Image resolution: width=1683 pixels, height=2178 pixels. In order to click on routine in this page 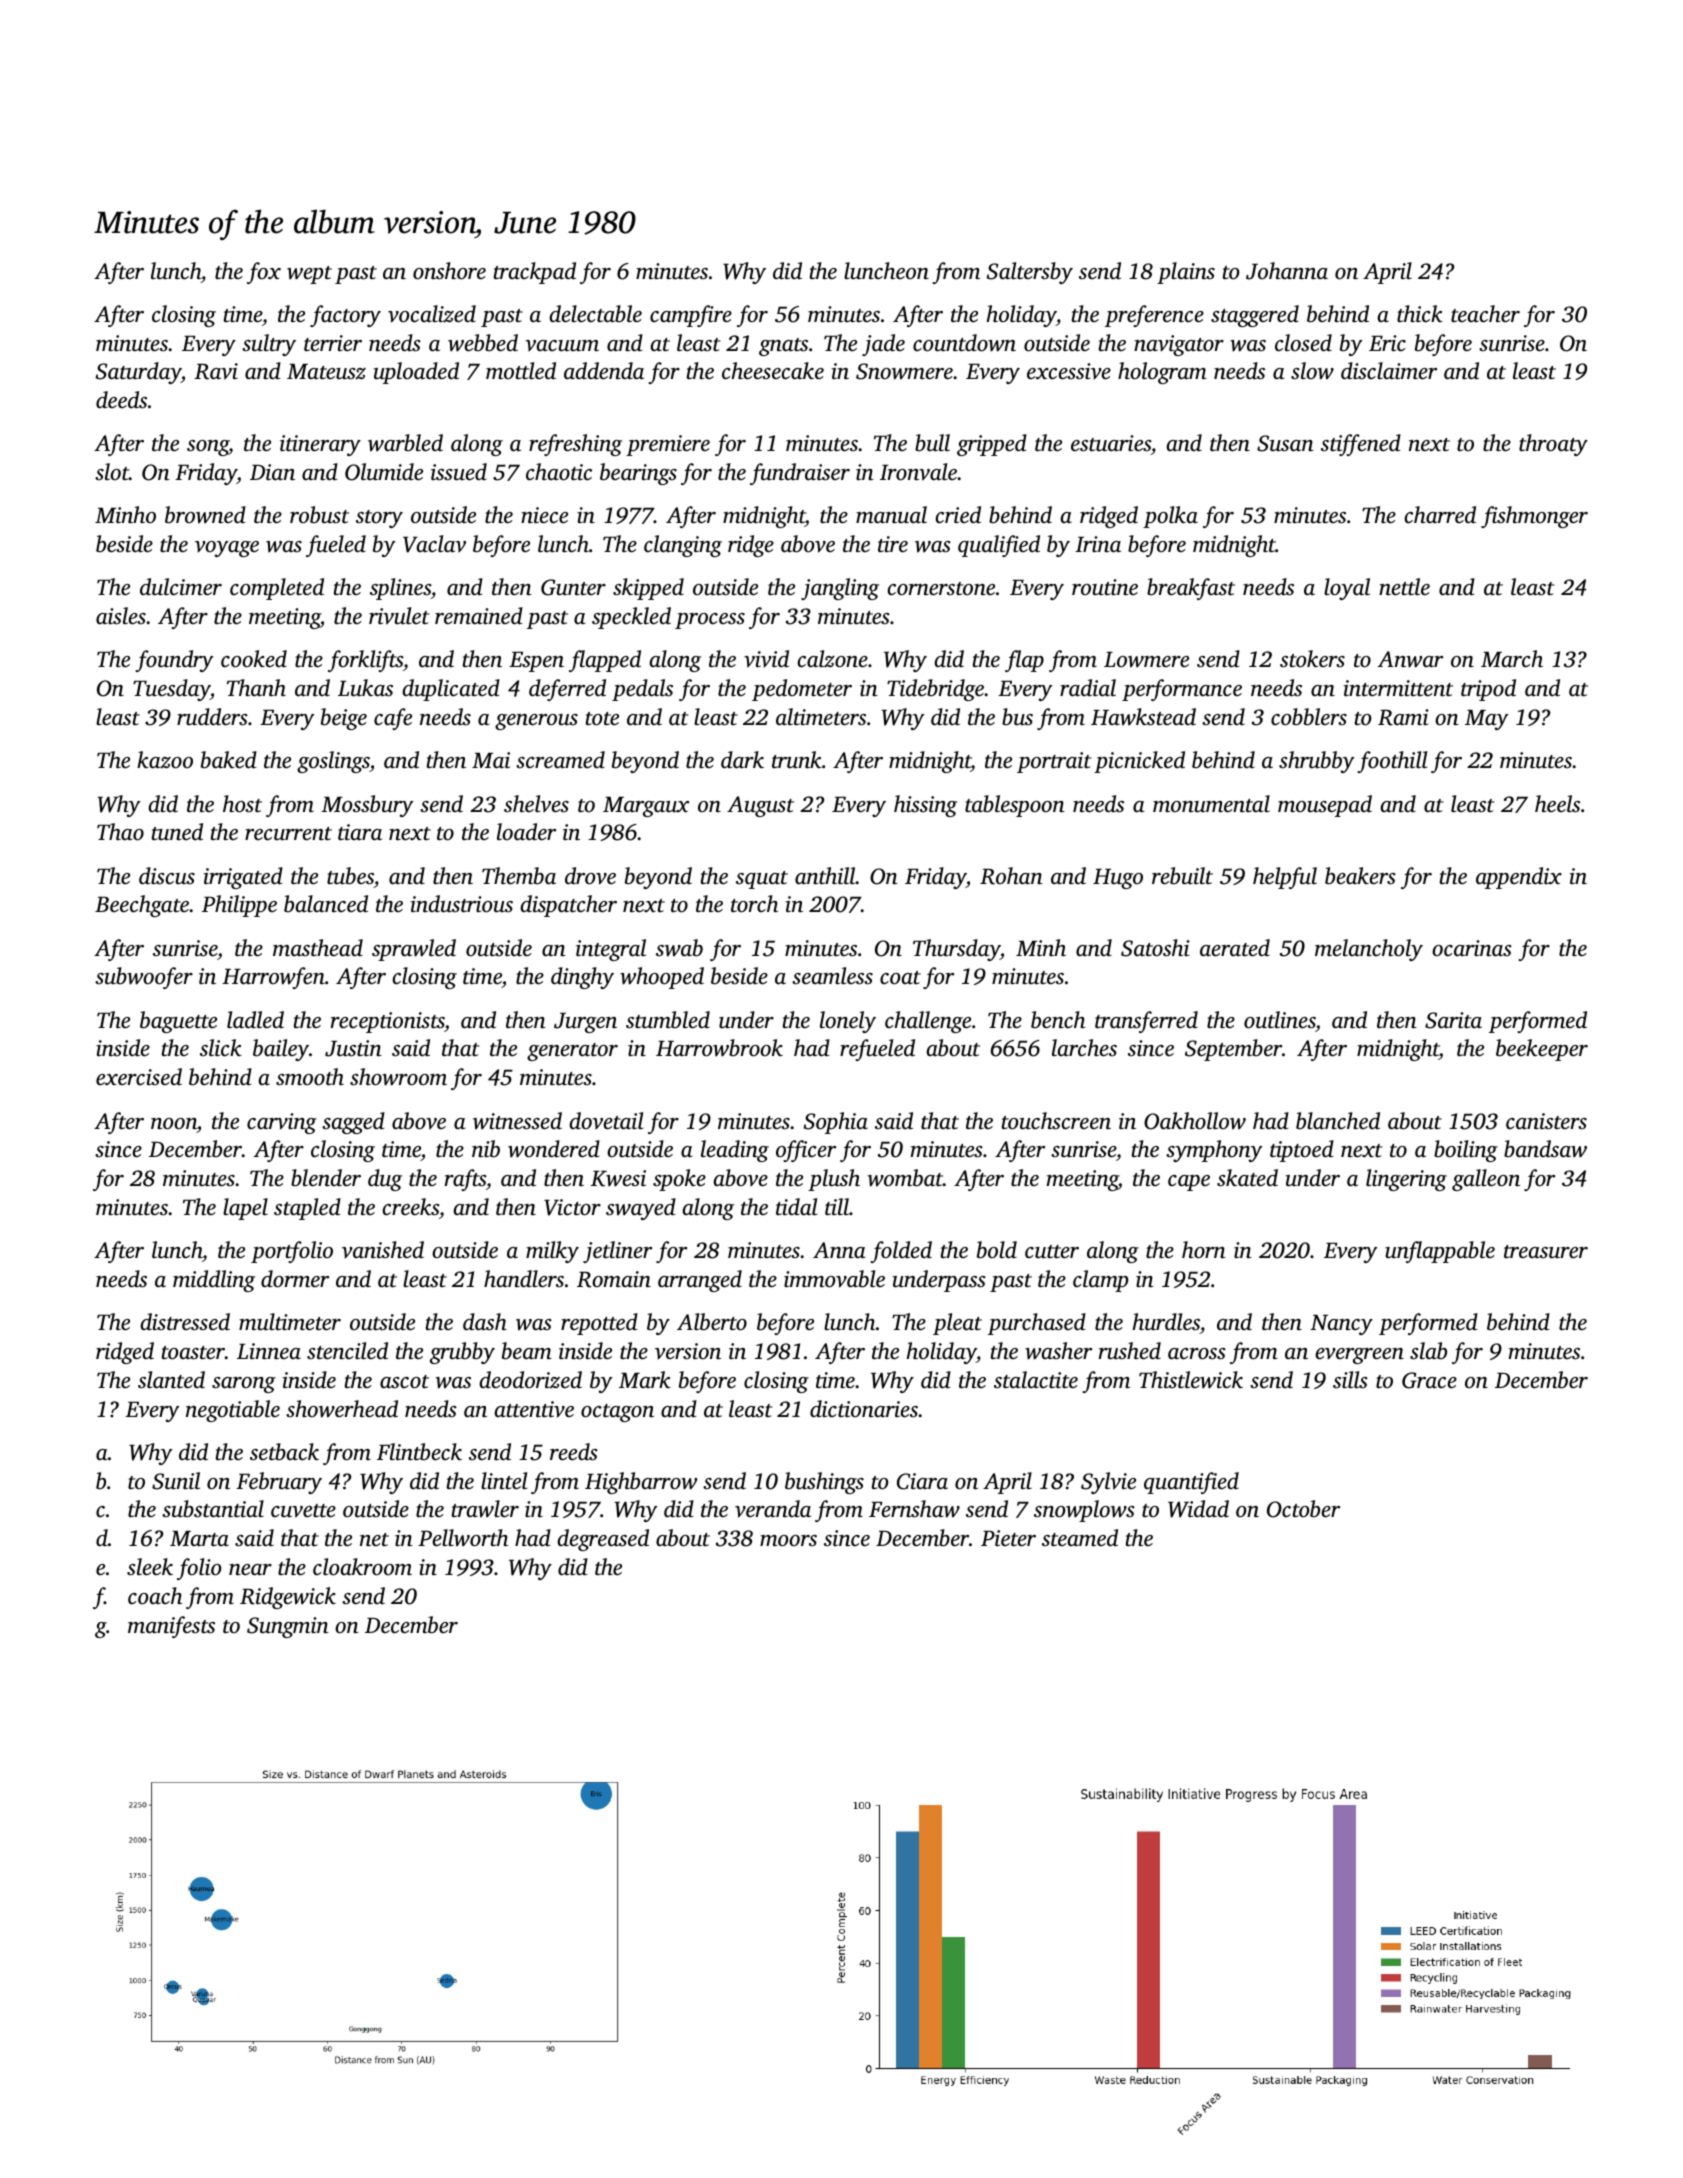, I will do `click(1105, 587)`.
